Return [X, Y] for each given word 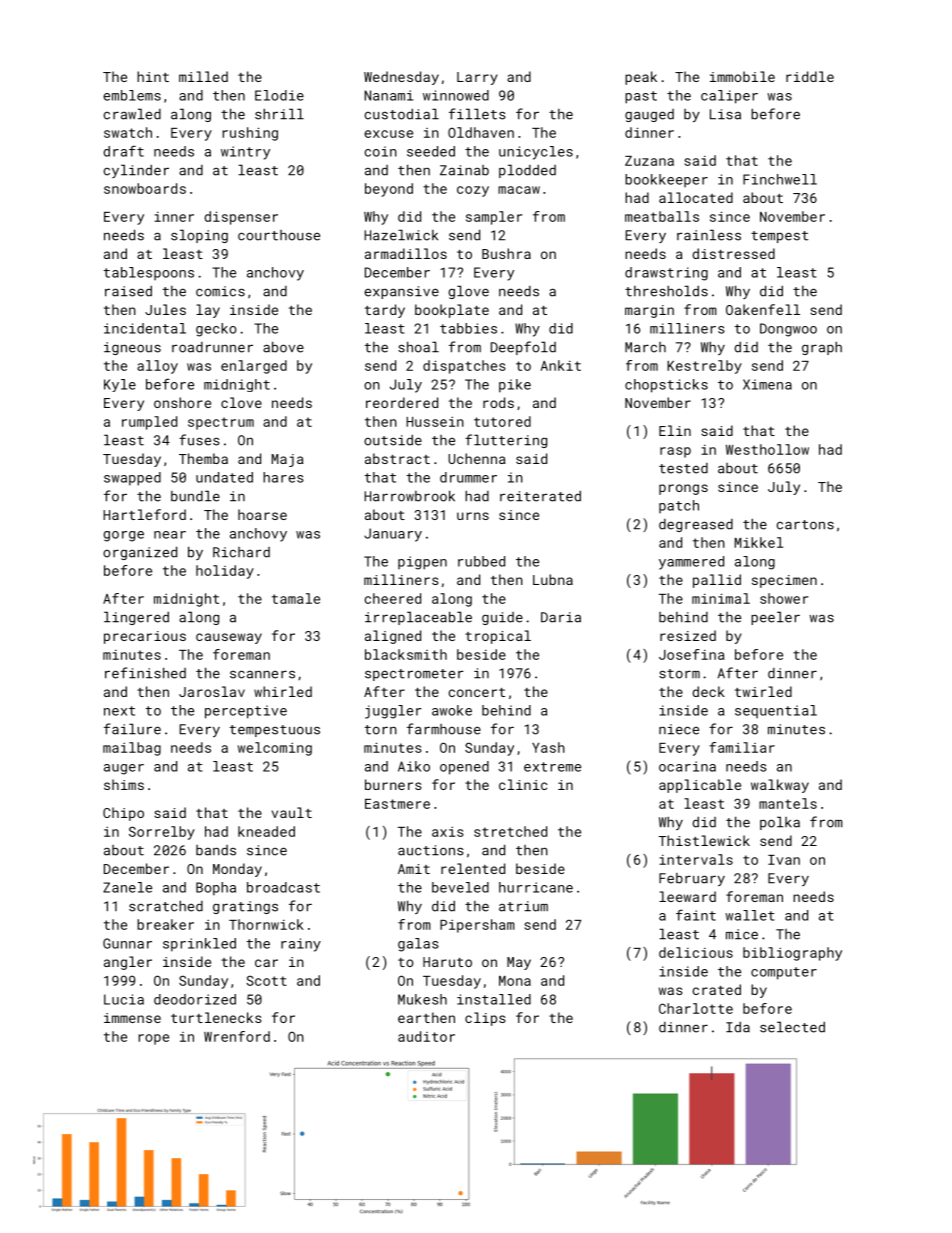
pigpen [422, 563]
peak [641, 78]
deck [708, 691]
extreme [552, 767]
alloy [157, 367]
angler [128, 963]
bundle [195, 496]
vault [292, 812]
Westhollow [767, 449]
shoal [418, 347]
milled [203, 76]
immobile [742, 76]
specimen [784, 581]
